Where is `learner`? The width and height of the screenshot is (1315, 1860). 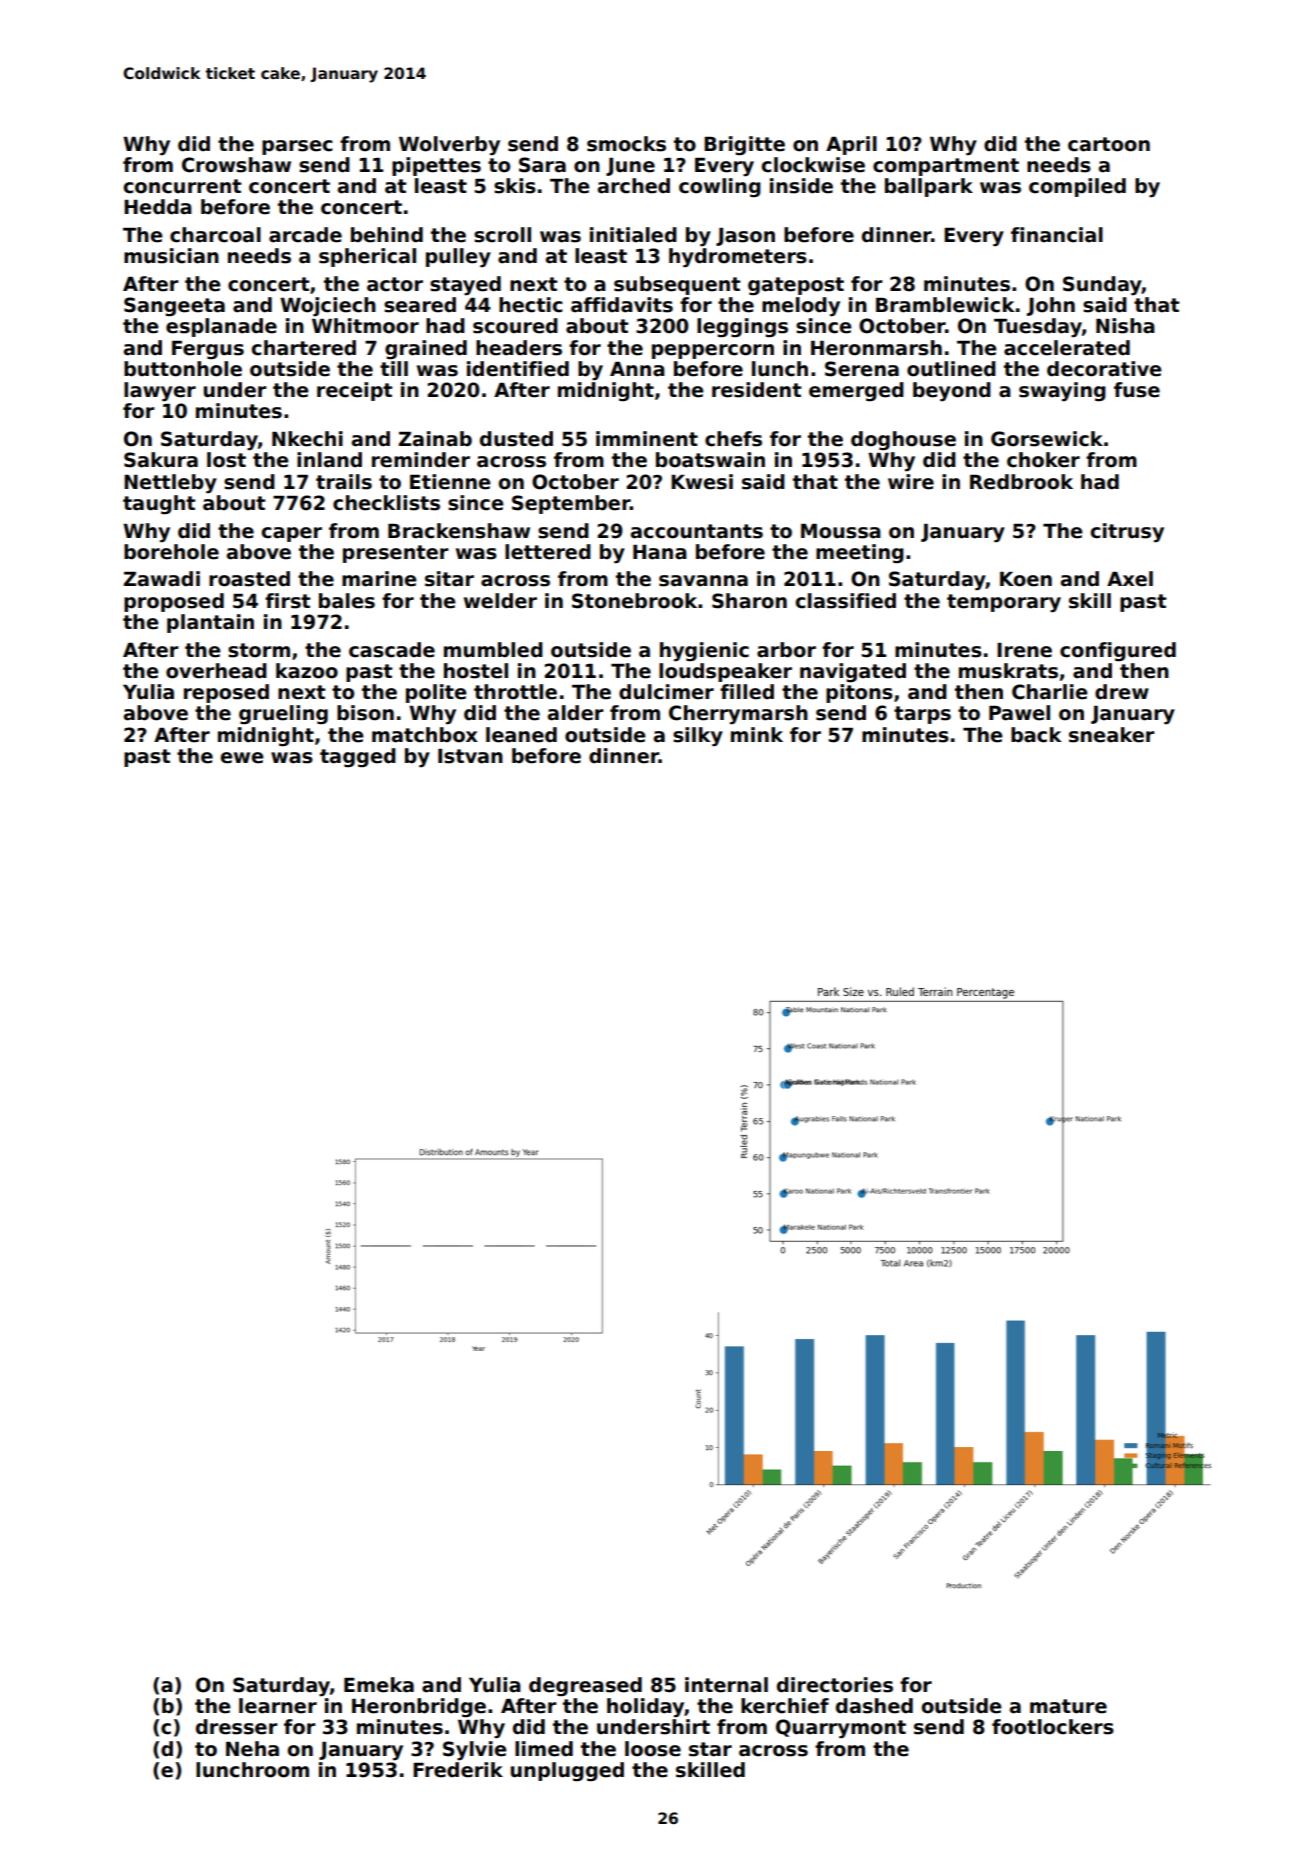
learner is located at coordinates (278, 1706).
